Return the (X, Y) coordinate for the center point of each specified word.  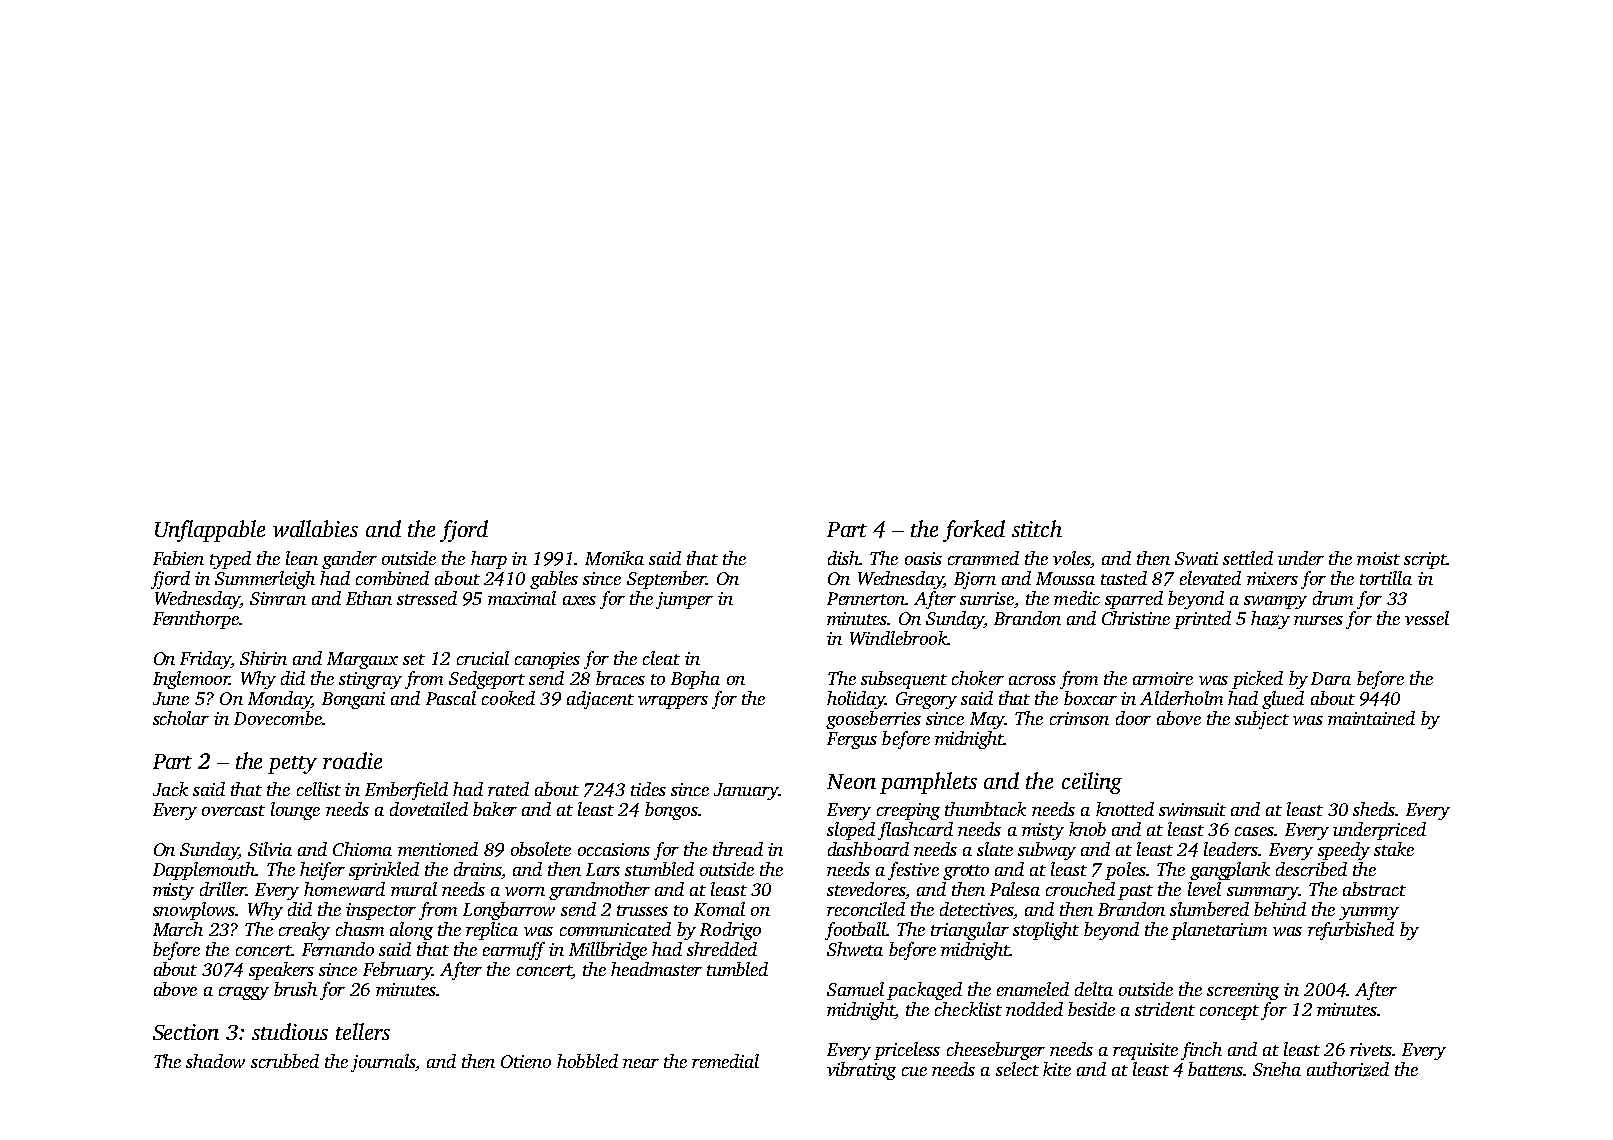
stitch (1037, 528)
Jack (170, 789)
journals (383, 1063)
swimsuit (1192, 809)
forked (974, 531)
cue (914, 1071)
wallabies (315, 528)
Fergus (852, 740)
